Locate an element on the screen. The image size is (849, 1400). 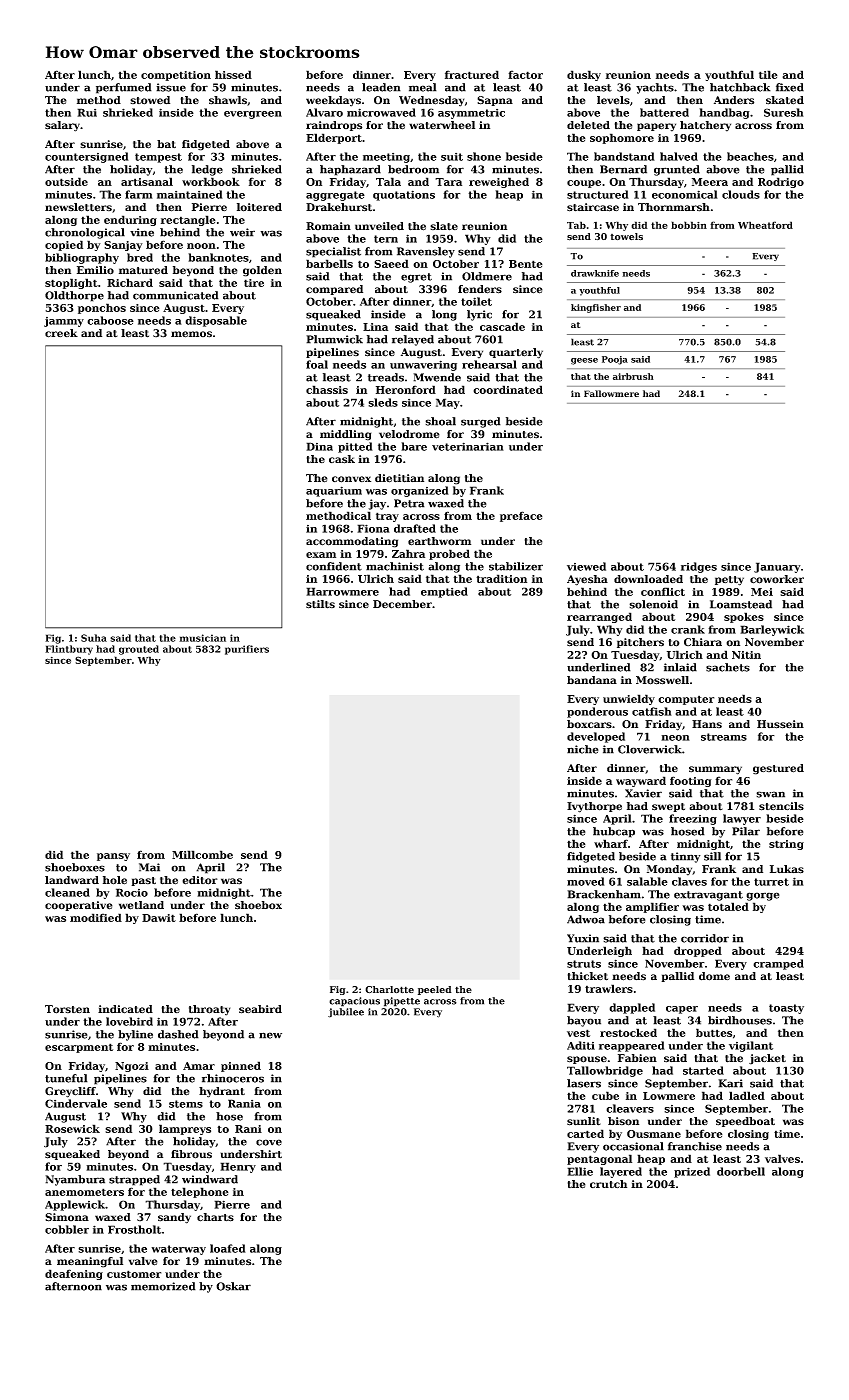
byline is located at coordinates (135, 1035).
